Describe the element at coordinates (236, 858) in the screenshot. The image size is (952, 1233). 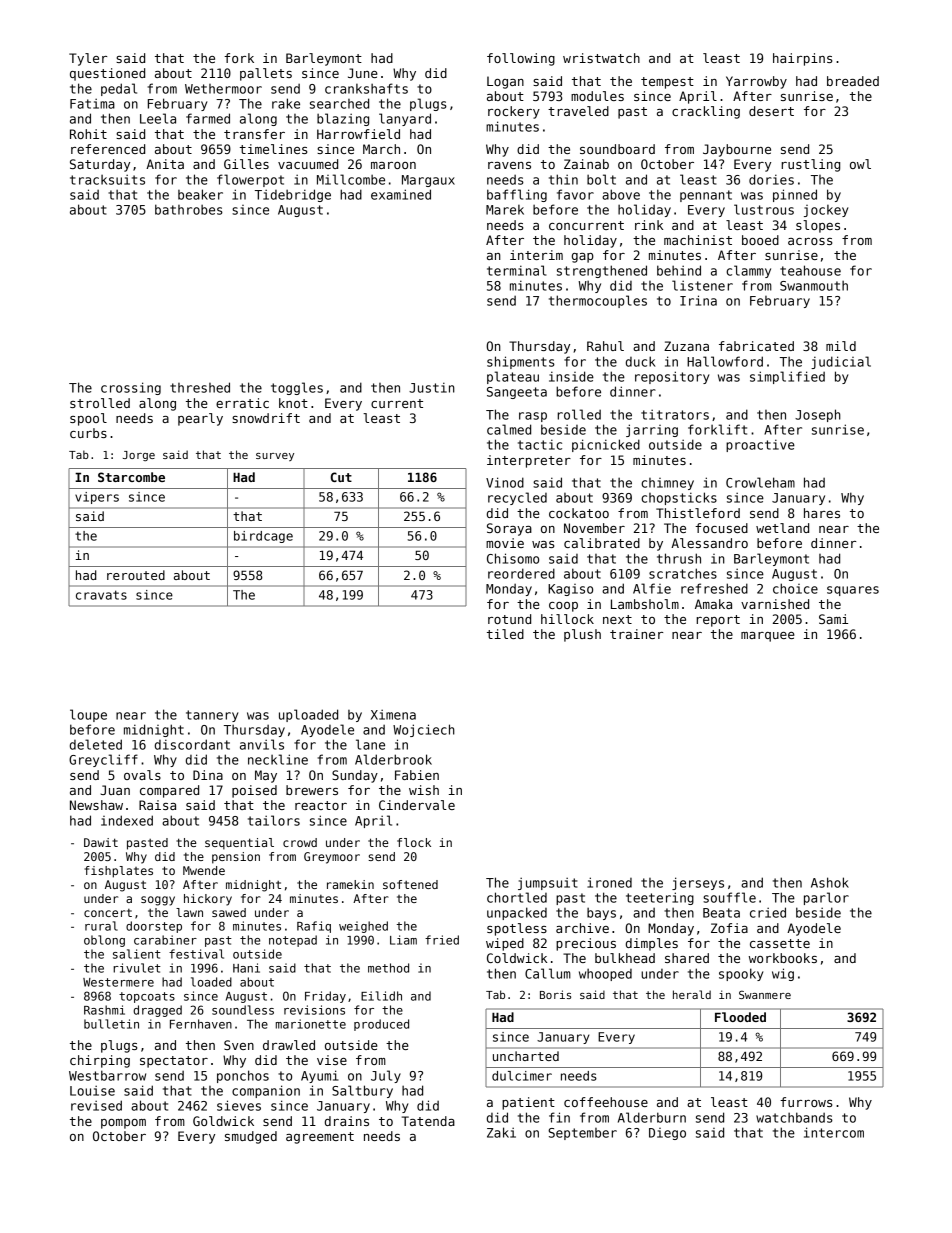
I see `pension` at that location.
